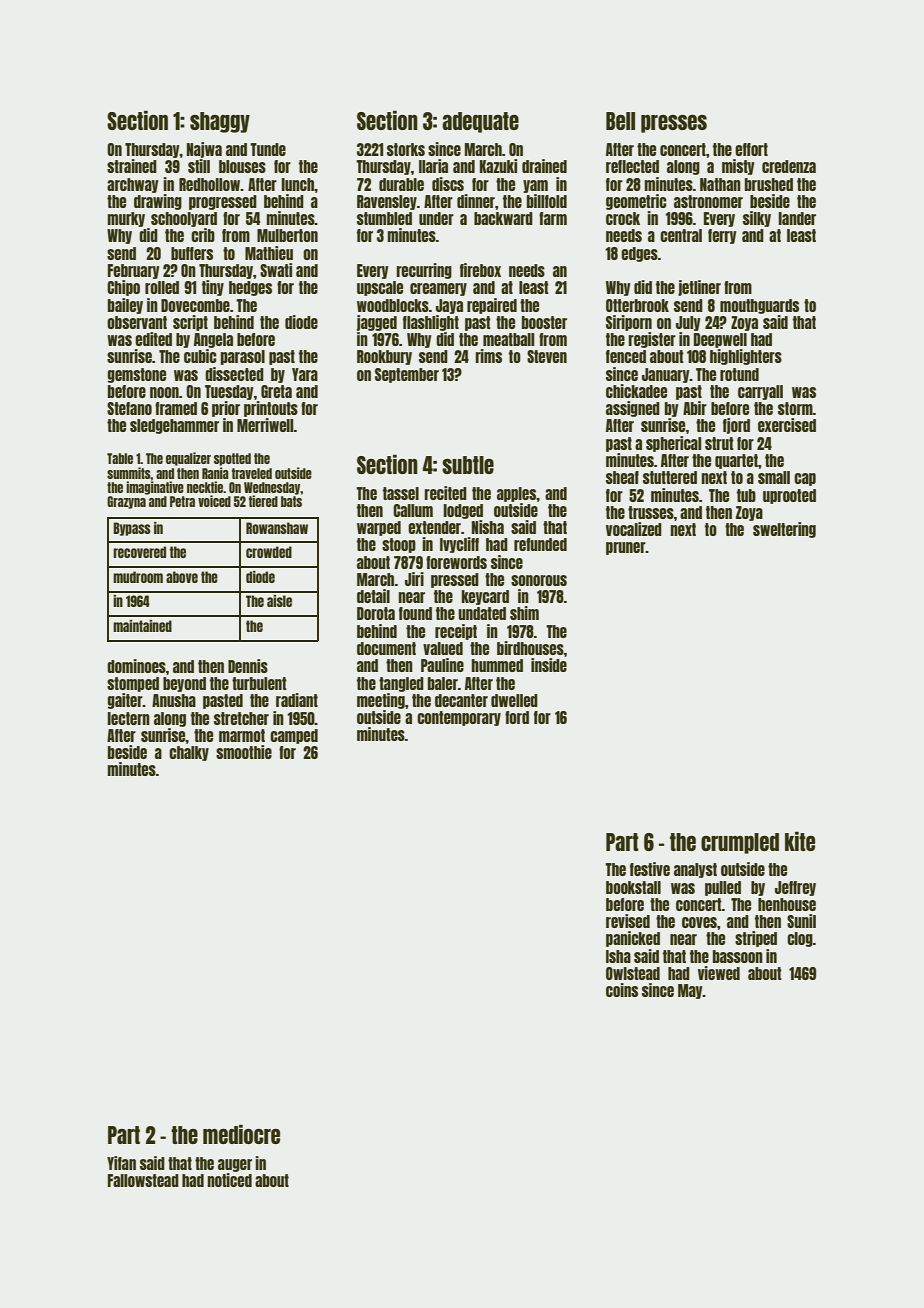 This screenshot has width=924, height=1308. Describe the element at coordinates (297, 700) in the screenshot. I see `radiant` at that location.
